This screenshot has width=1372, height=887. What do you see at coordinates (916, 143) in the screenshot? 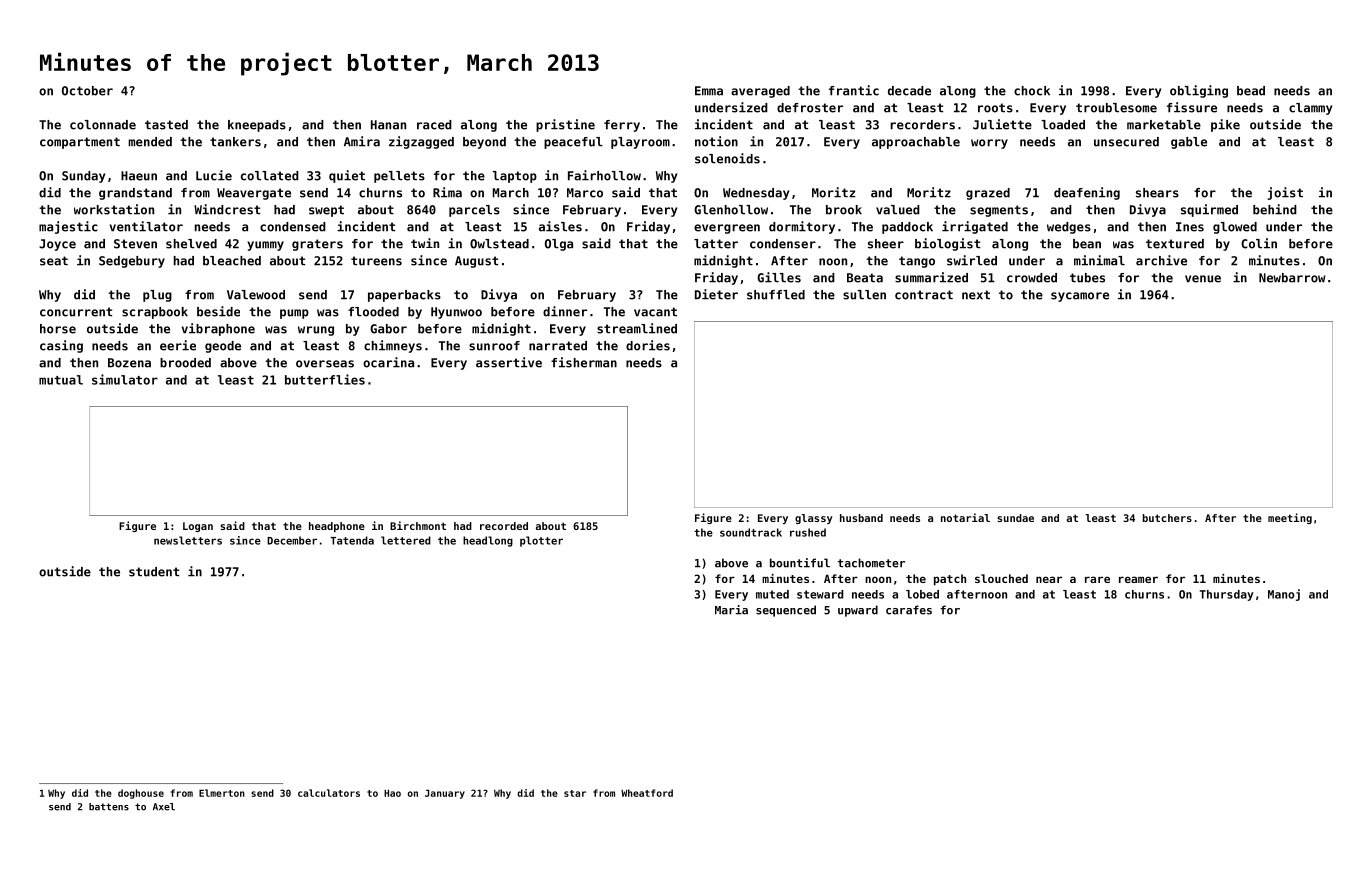
I see `approachable` at bounding box center [916, 143].
